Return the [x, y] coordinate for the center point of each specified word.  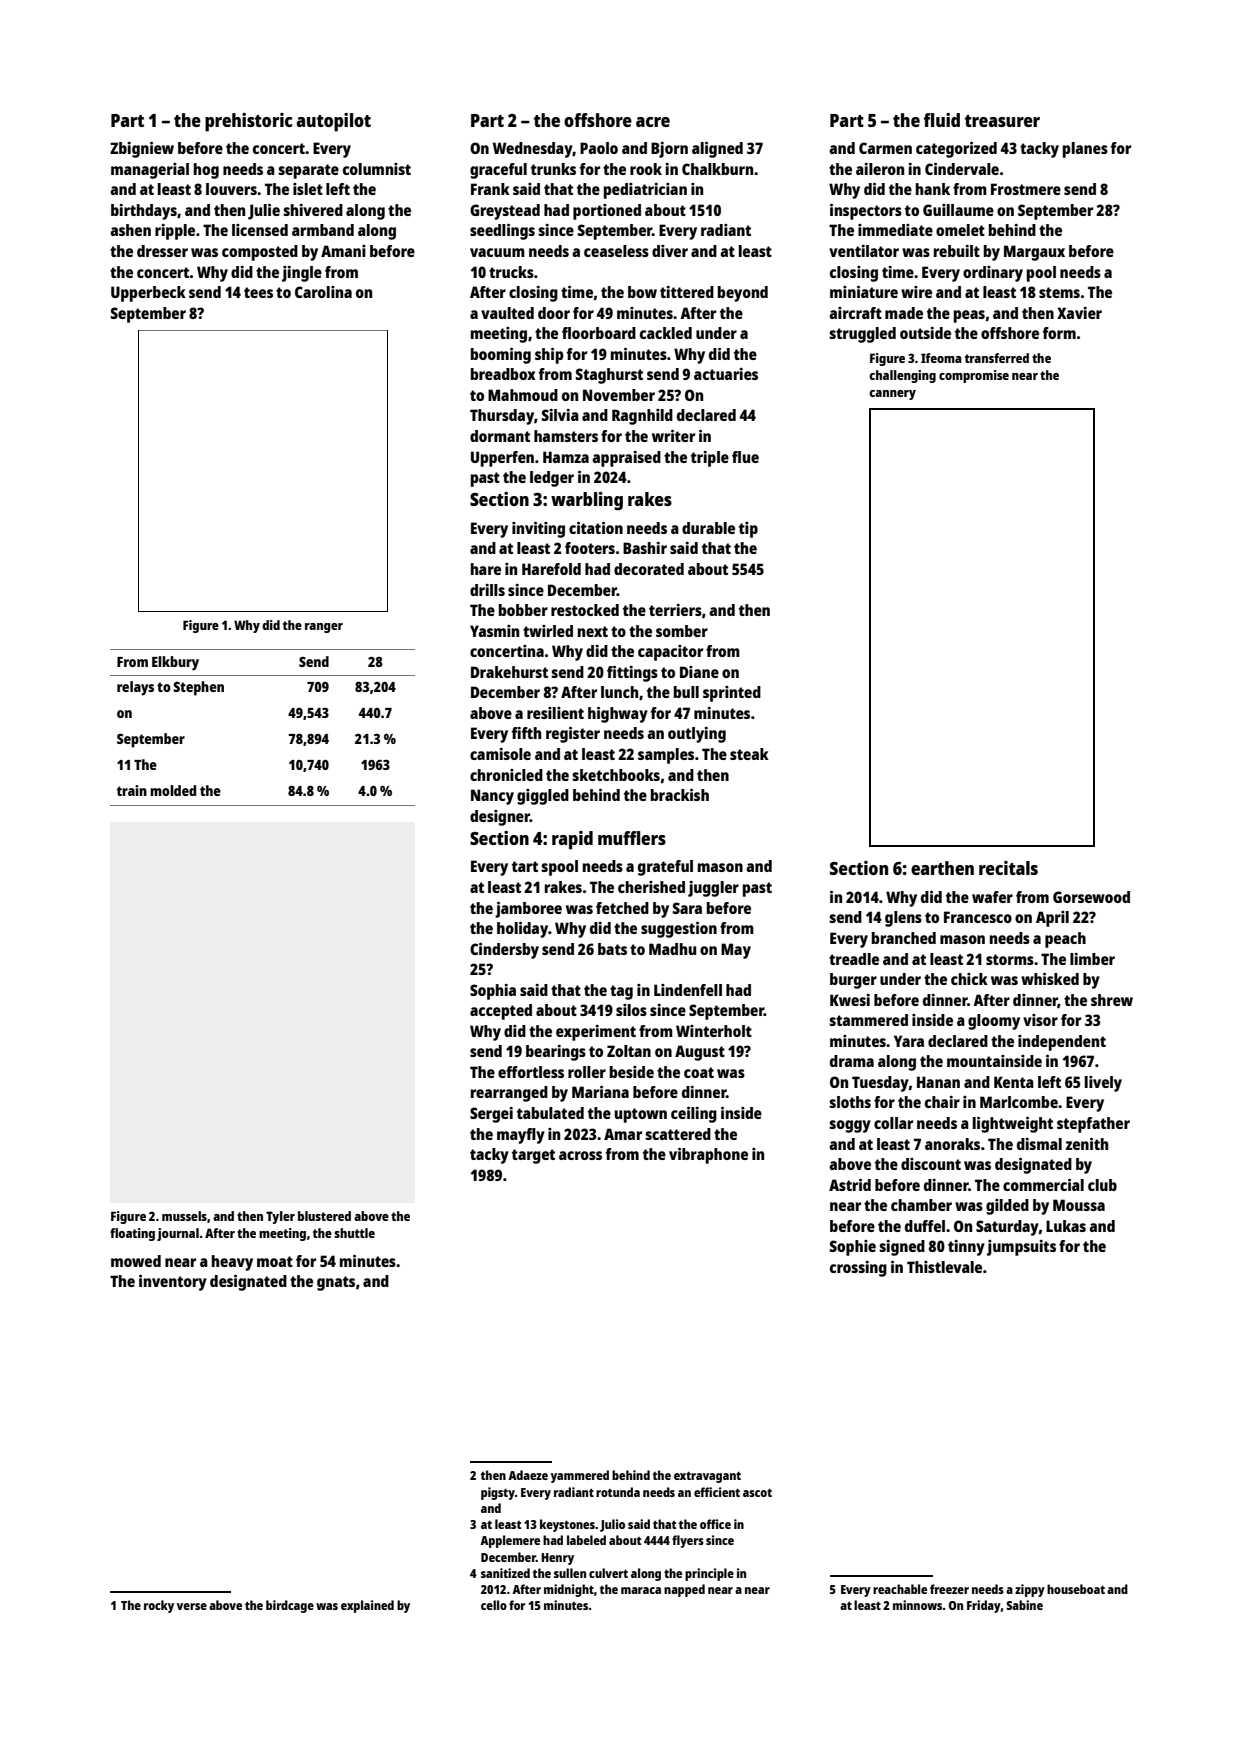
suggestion [679, 930]
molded [173, 790]
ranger [324, 628]
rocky [159, 1606]
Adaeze [528, 1475]
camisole [500, 754]
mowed [136, 1261]
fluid [942, 120]
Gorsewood [1091, 897]
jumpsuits [1021, 1248]
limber [1092, 959]
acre [653, 122]
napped [684, 1590]
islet [308, 189]
